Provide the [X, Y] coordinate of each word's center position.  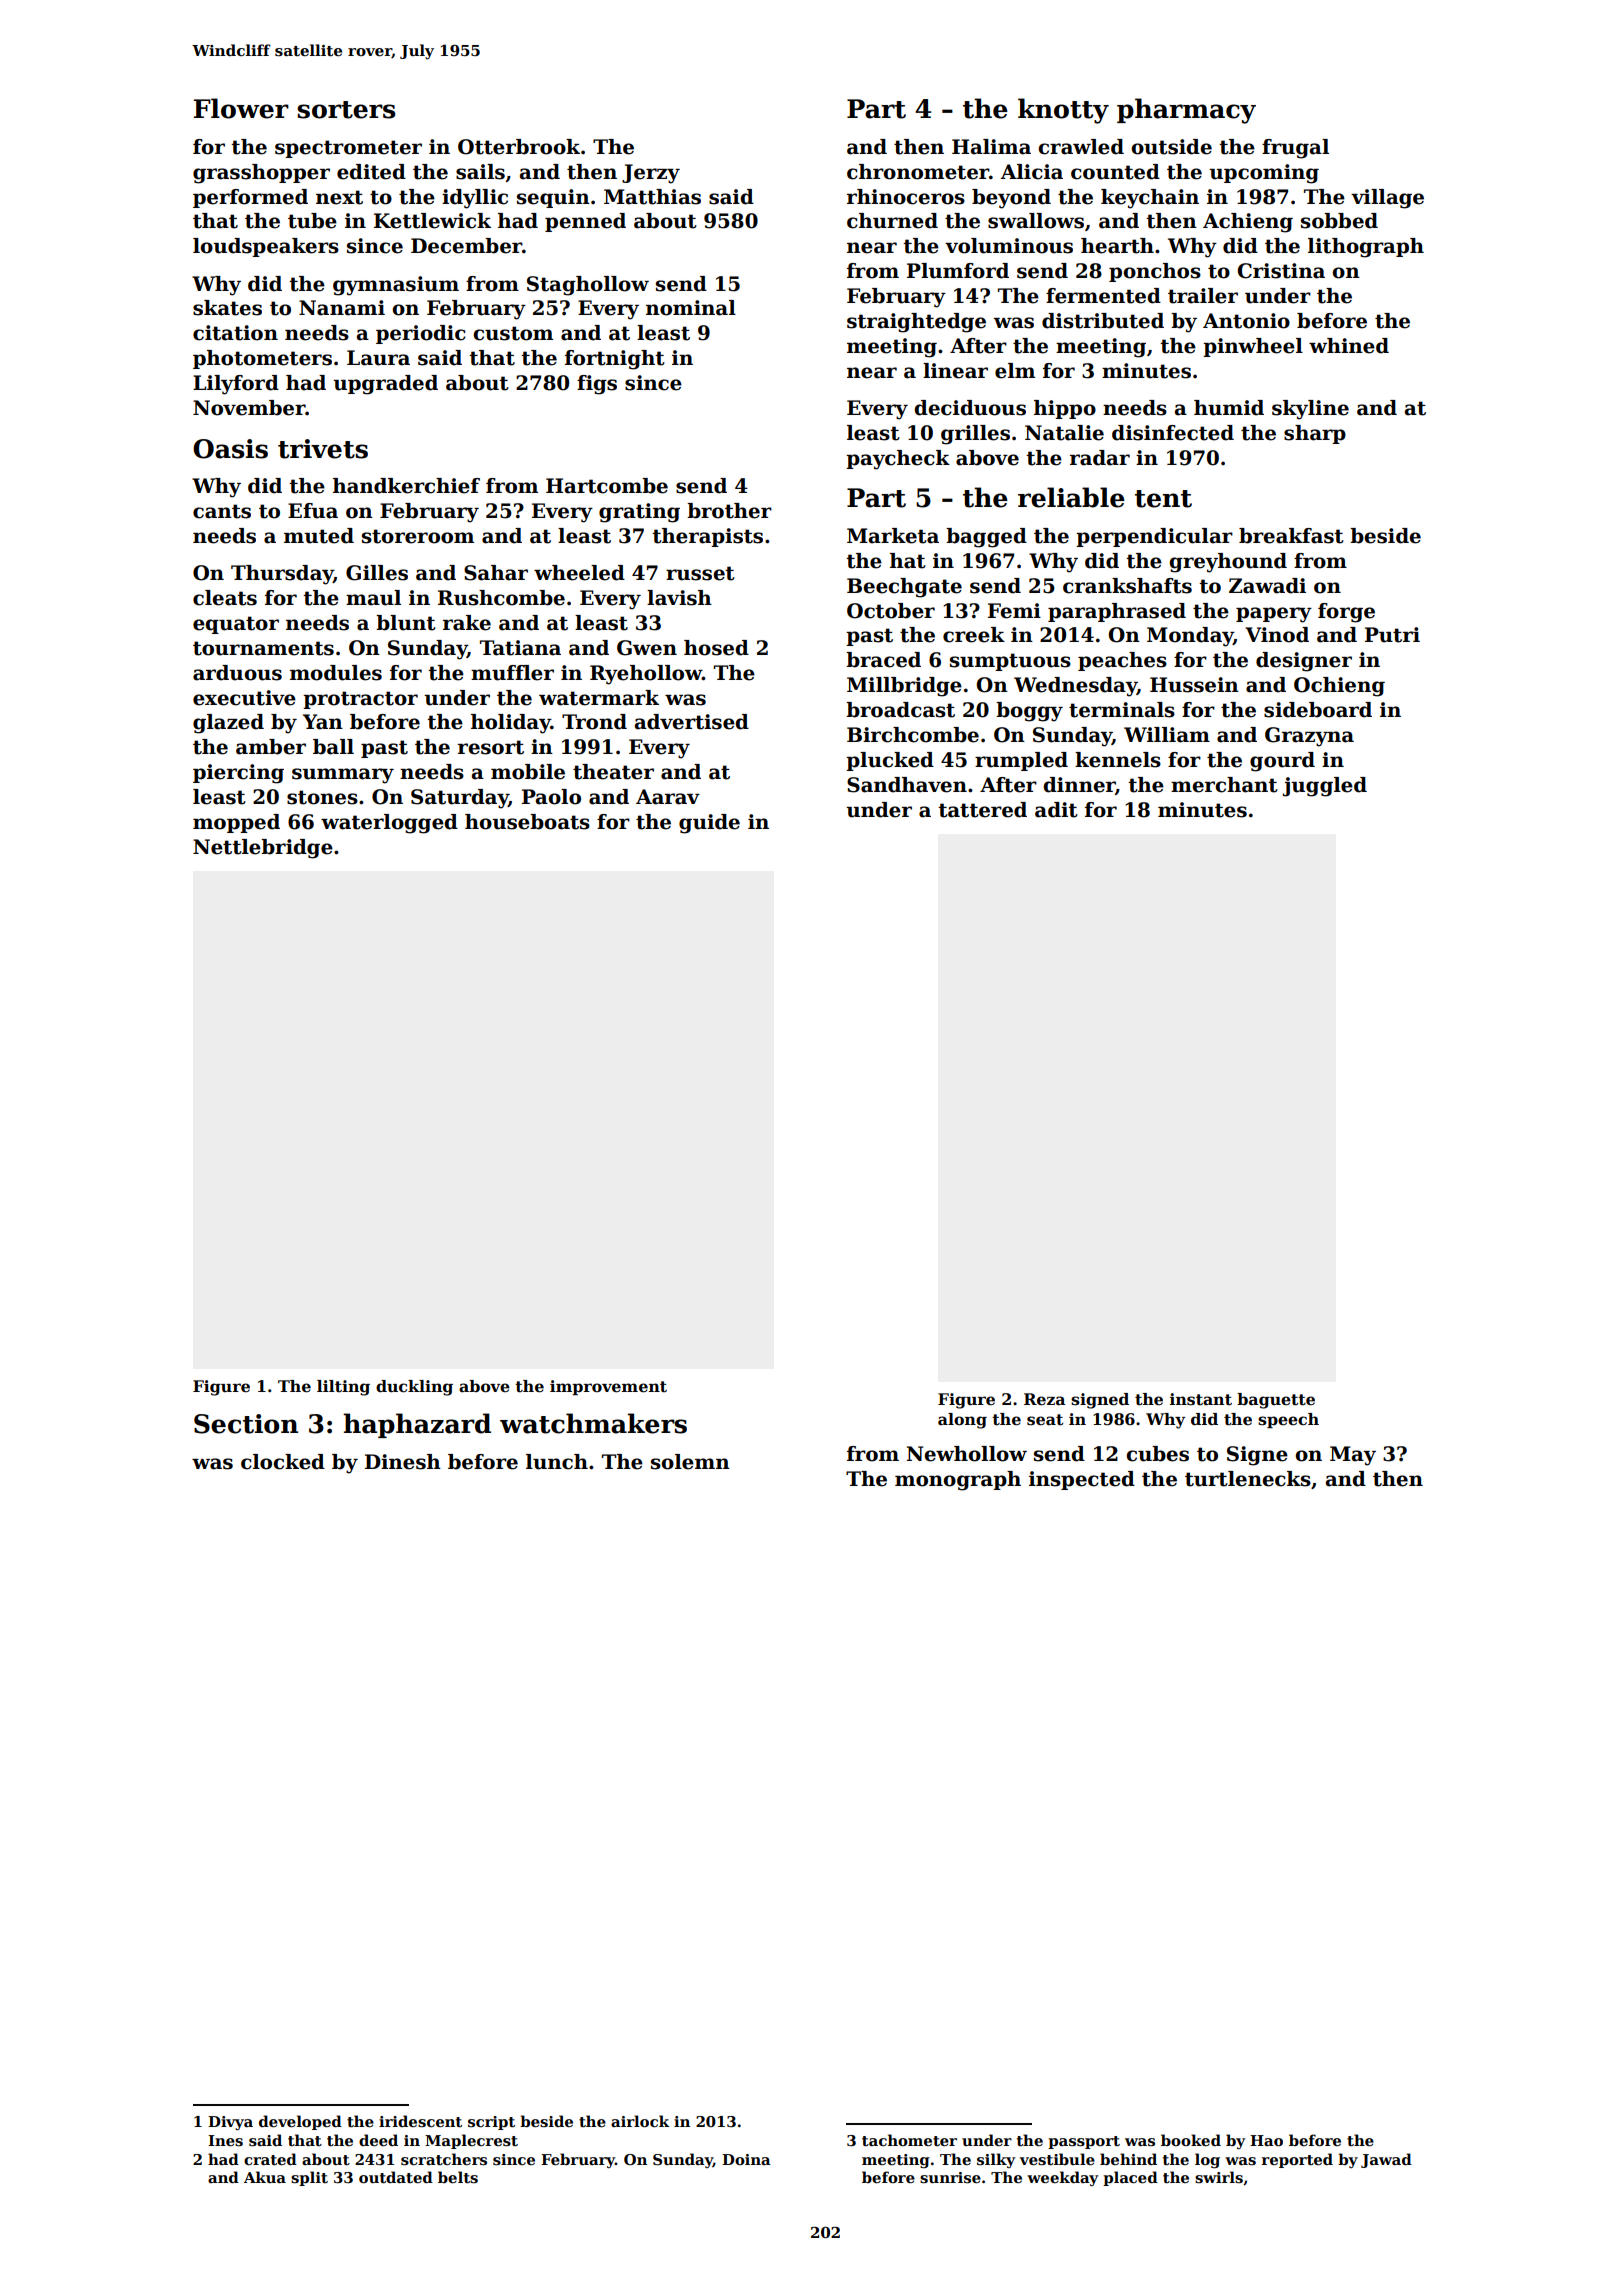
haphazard [417, 1425]
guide [709, 824]
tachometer [909, 2140]
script [491, 2123]
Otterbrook [519, 147]
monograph [958, 1481]
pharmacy [1186, 111]
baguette [1276, 1401]
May [1353, 1456]
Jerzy [651, 174]
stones [322, 797]
